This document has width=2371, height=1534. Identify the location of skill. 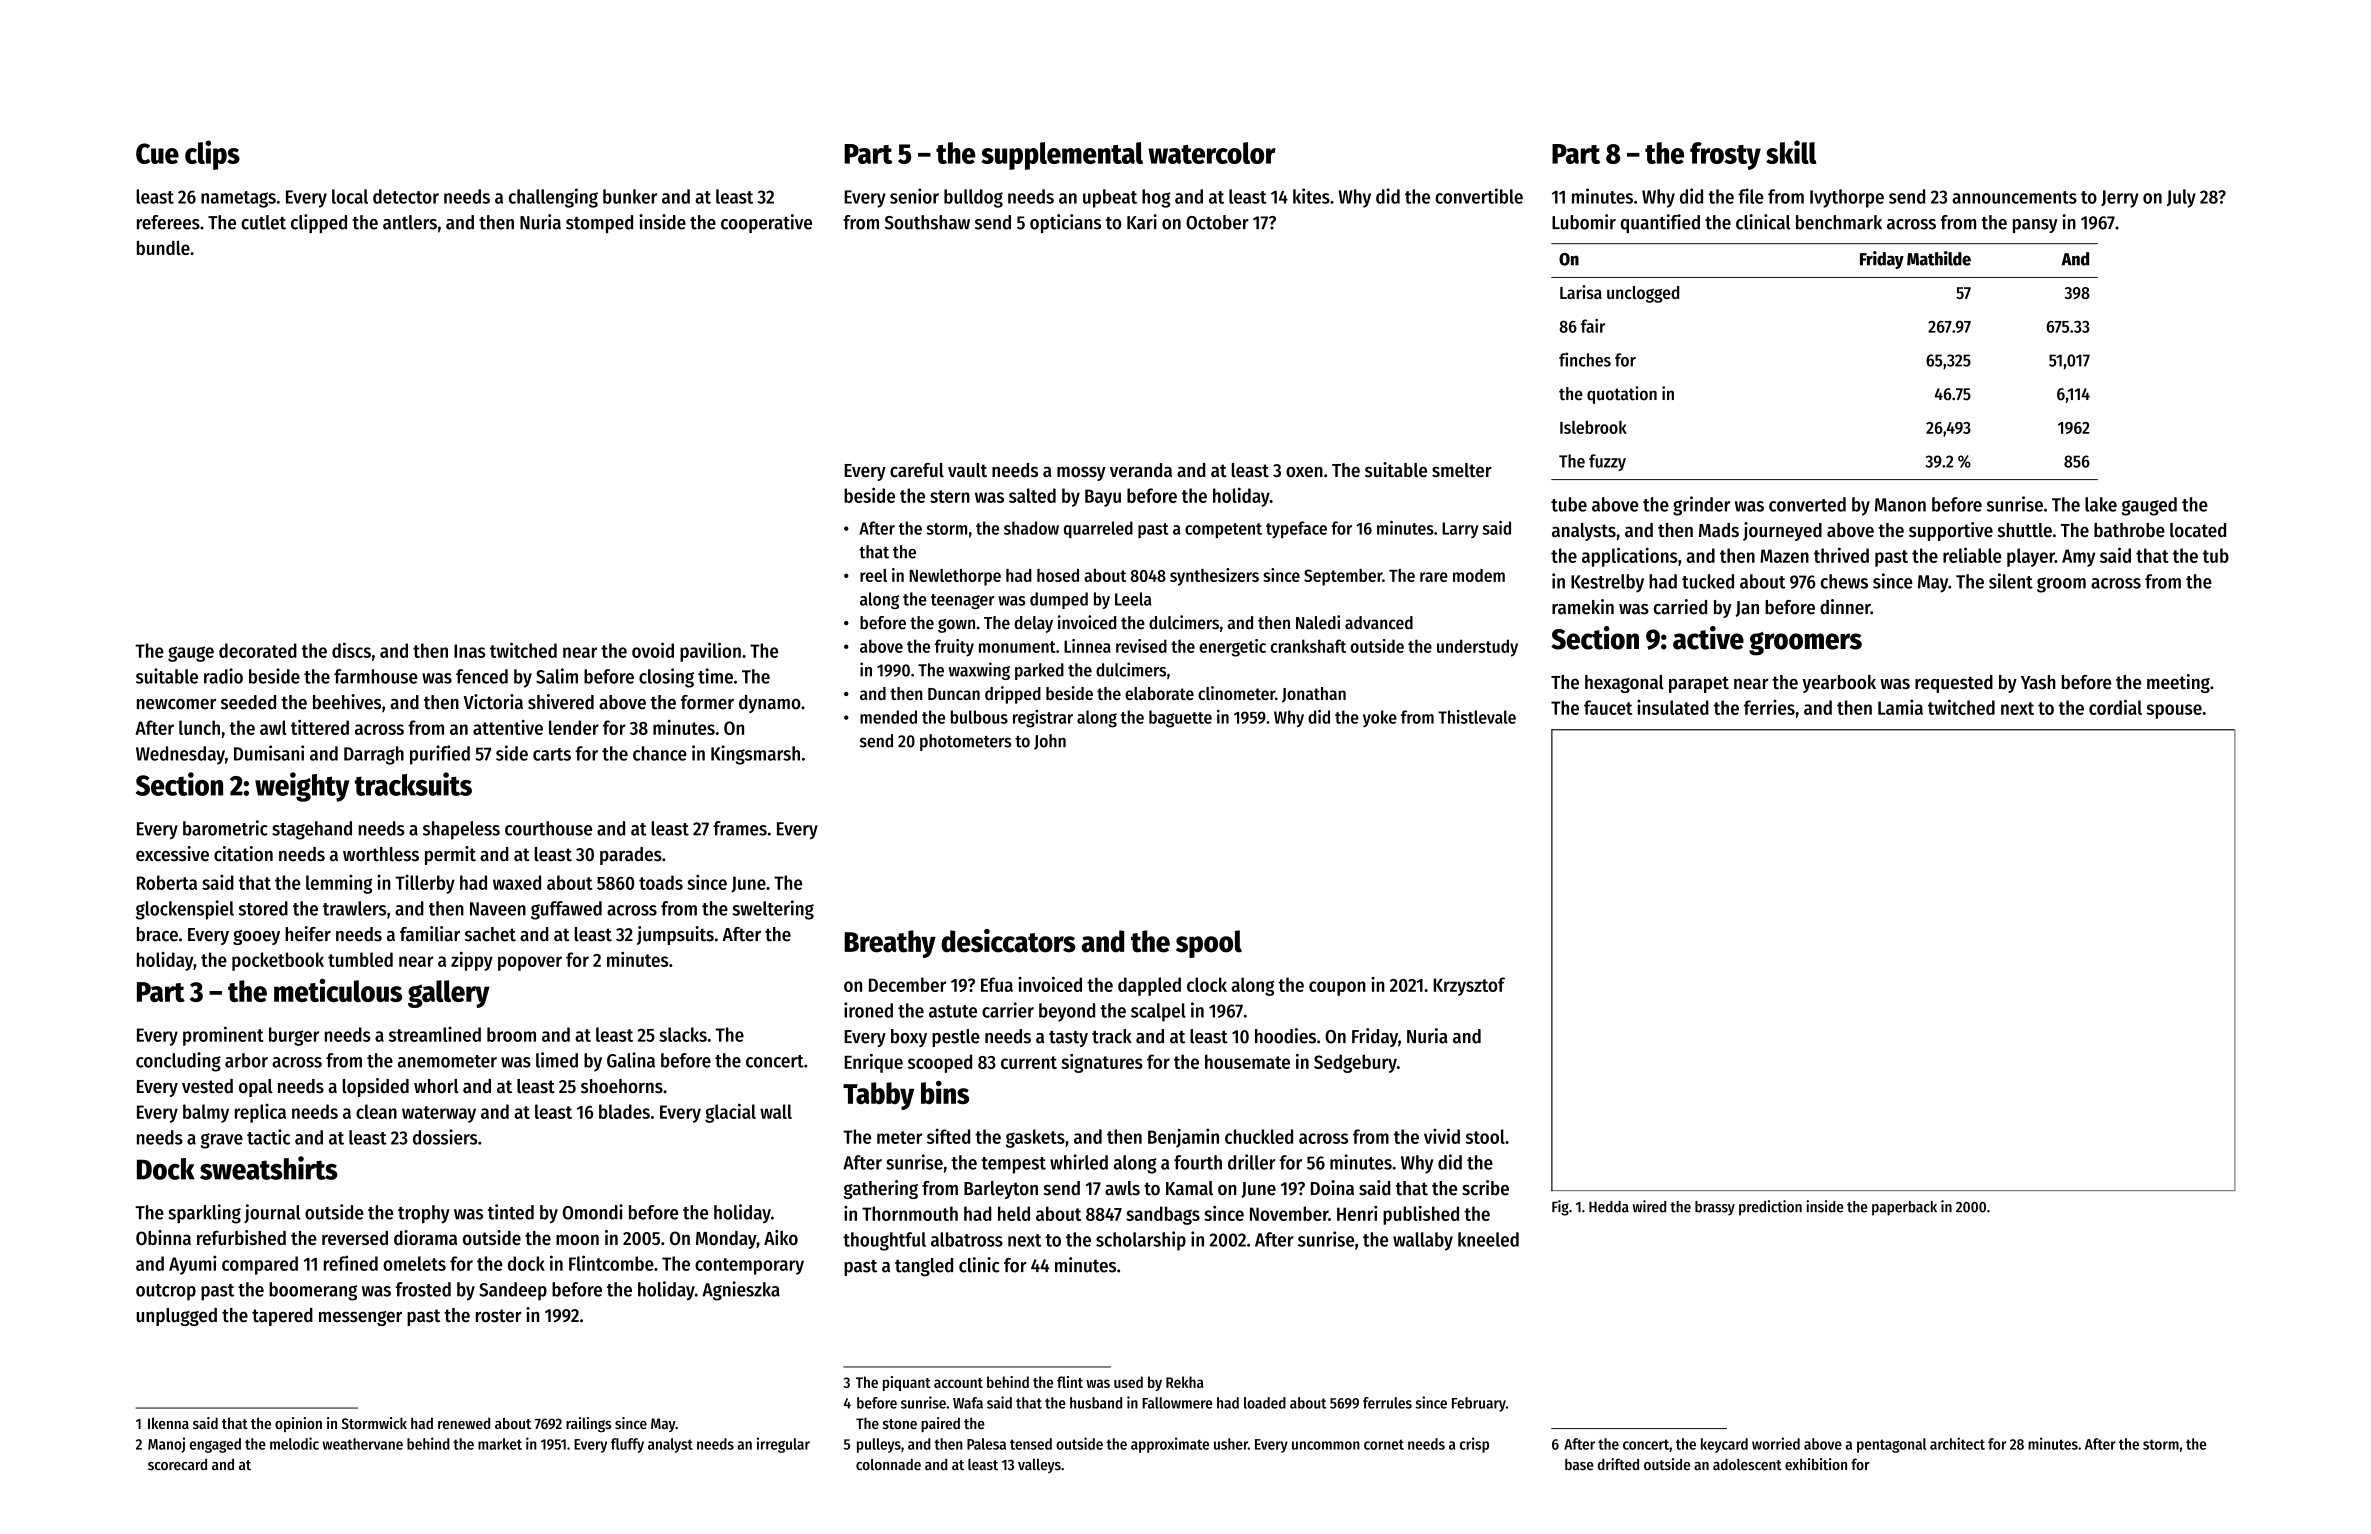
(1791, 152).
